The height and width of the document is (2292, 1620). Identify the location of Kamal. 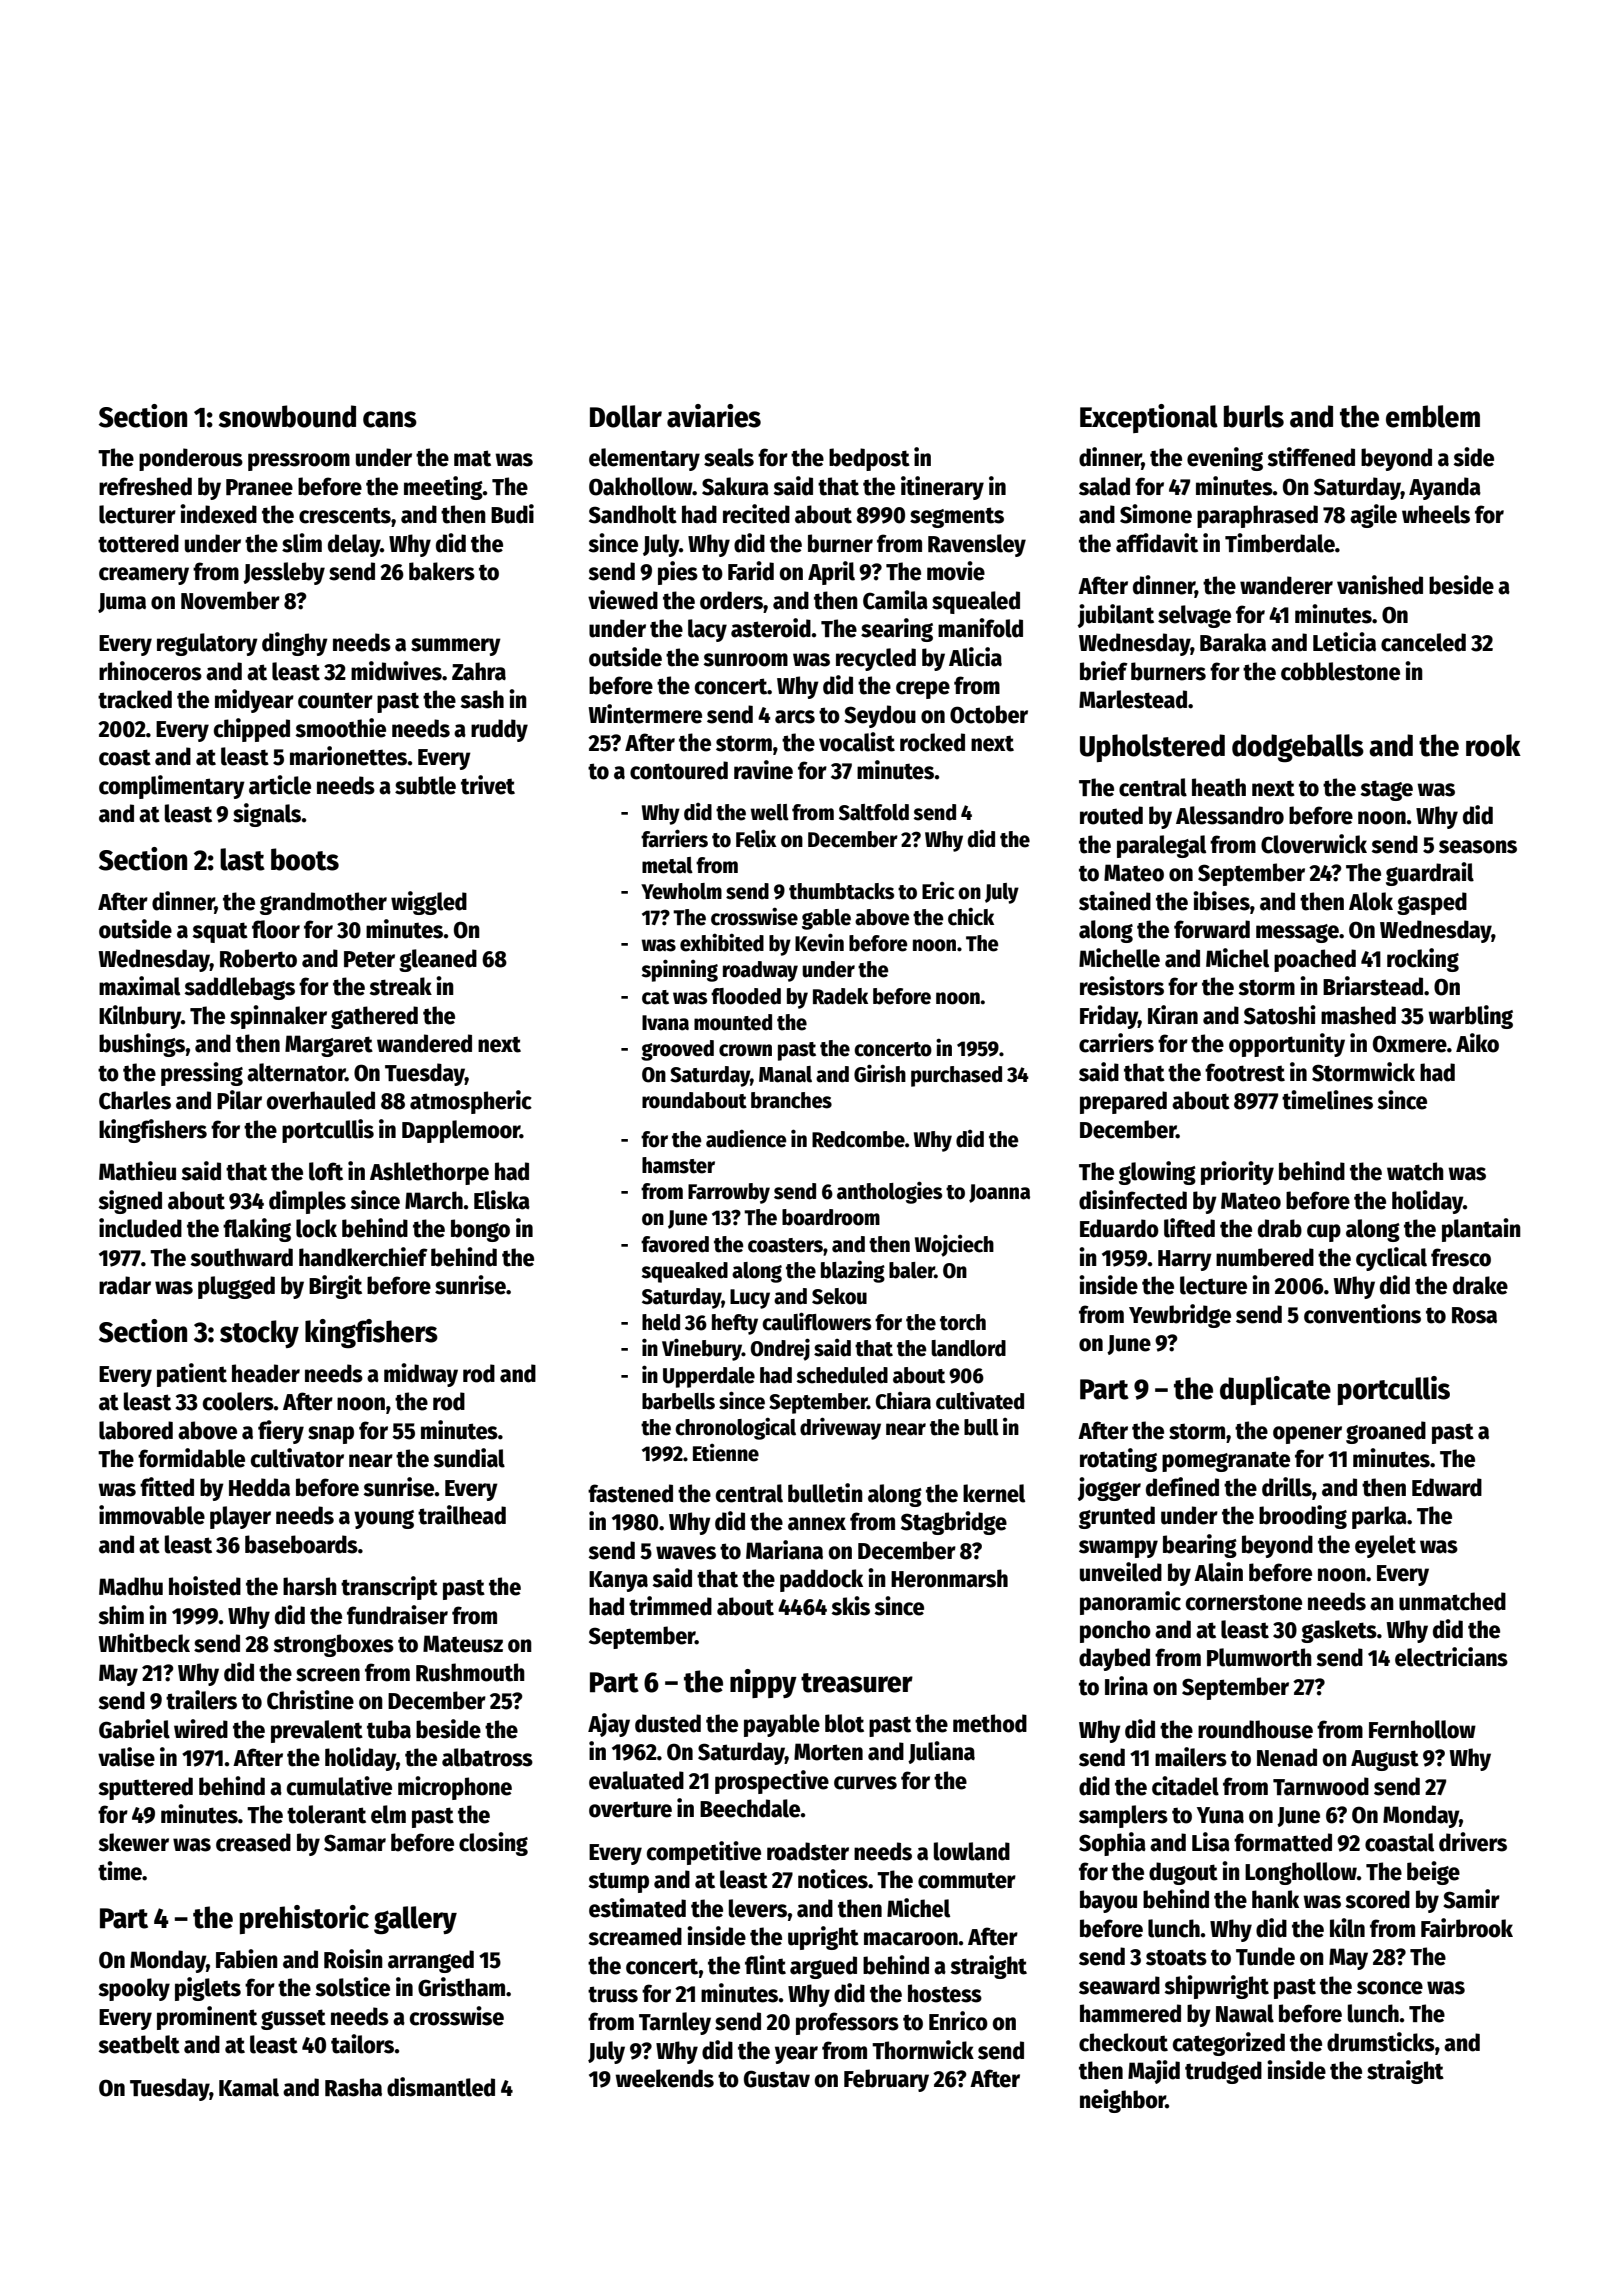
(249, 2087).
